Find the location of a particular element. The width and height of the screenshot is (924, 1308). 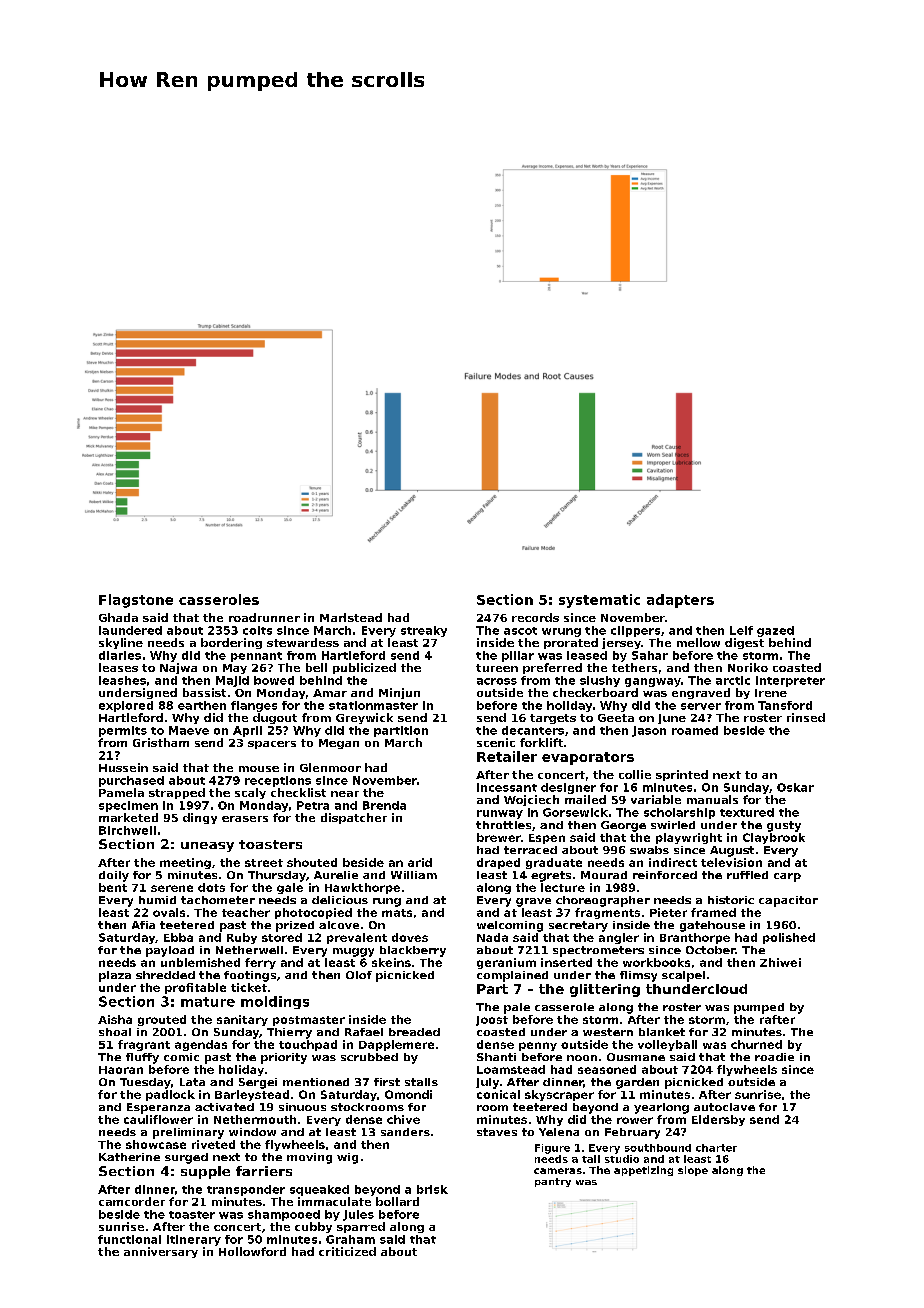

functional is located at coordinates (129, 1239).
